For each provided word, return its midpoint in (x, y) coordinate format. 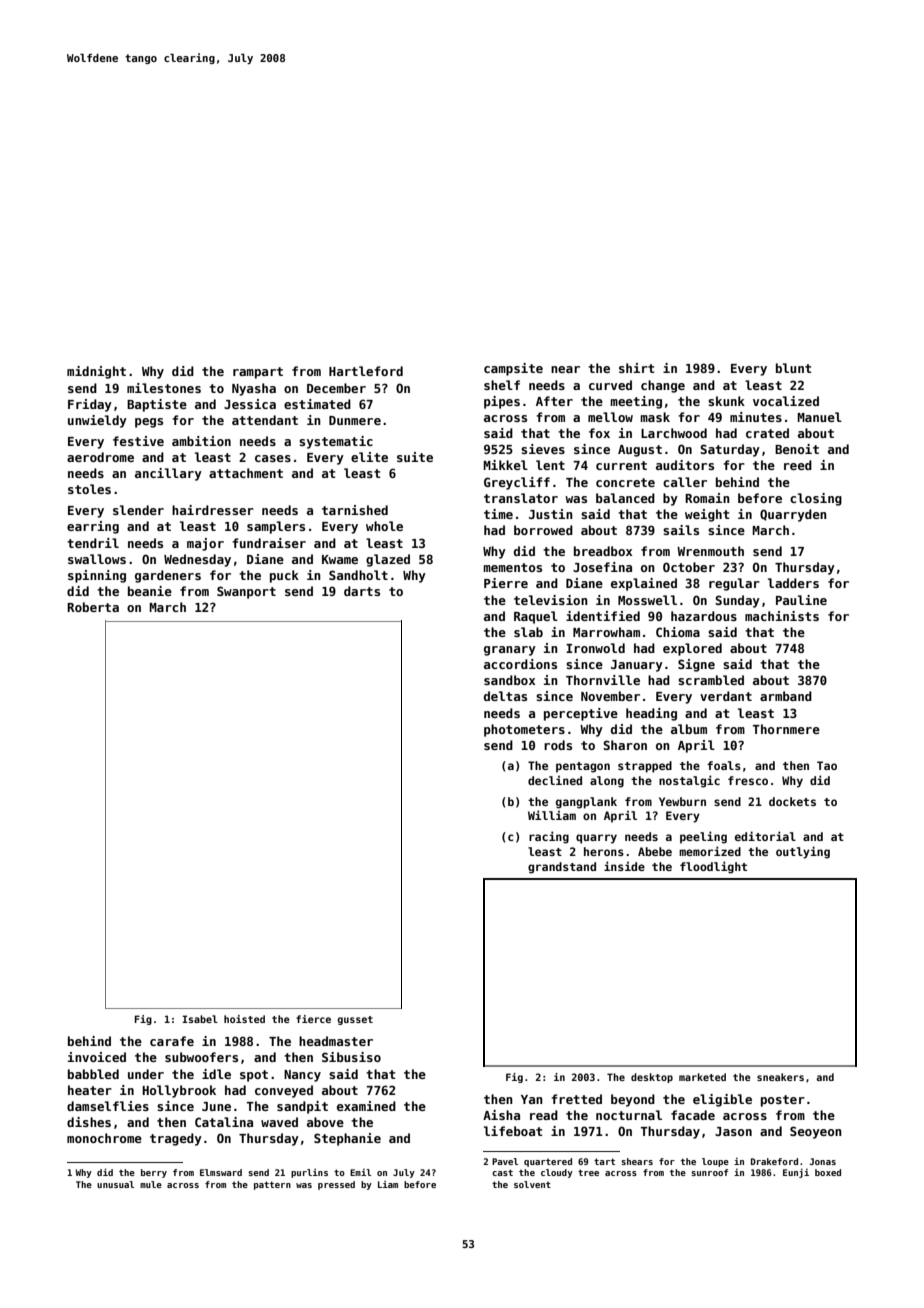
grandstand (562, 868)
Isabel (200, 1019)
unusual (115, 1184)
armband (786, 696)
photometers (524, 730)
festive (138, 441)
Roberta (93, 607)
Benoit (797, 449)
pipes (502, 402)
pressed (336, 1185)
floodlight (713, 867)
